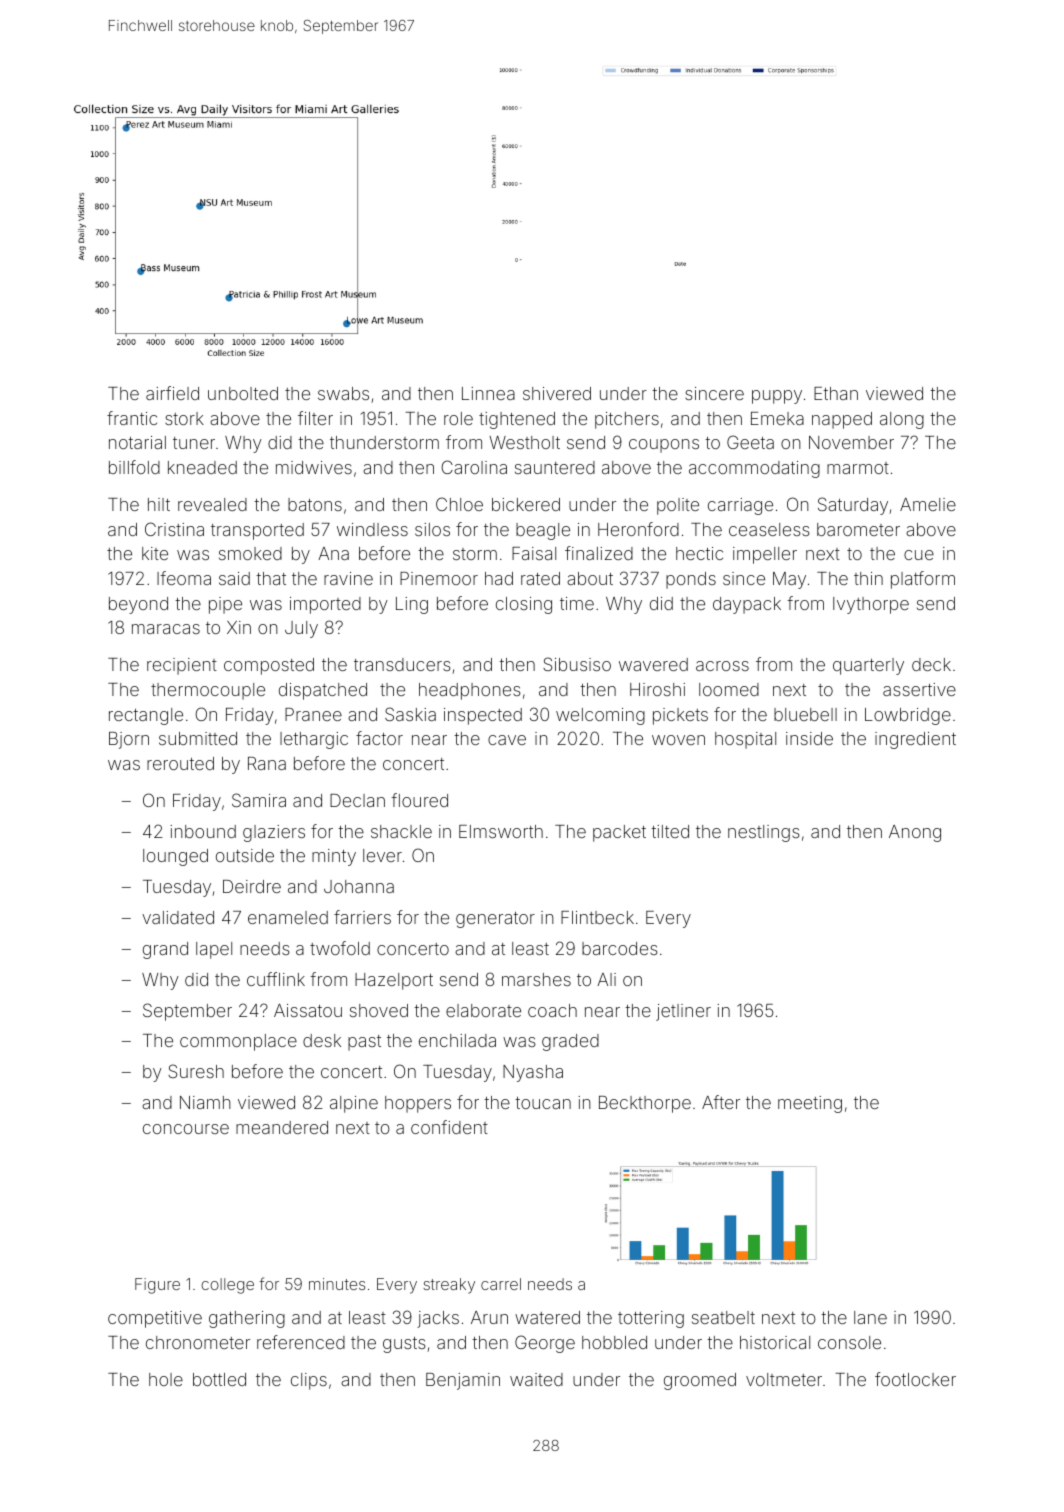  What do you see at coordinates (196, 1071) in the document?
I see `Suresh` at bounding box center [196, 1071].
